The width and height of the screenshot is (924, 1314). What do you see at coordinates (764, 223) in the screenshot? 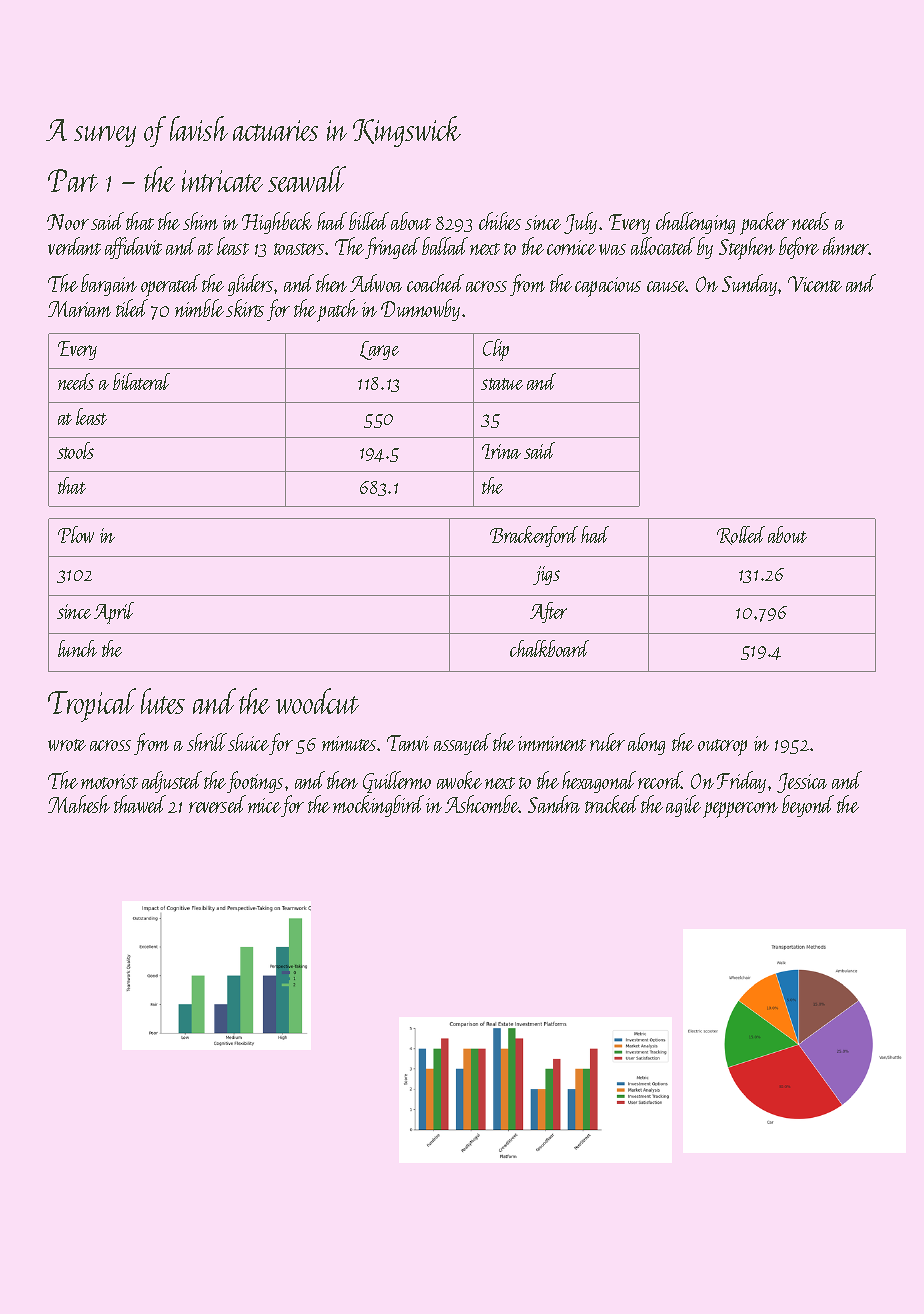
I see `packer` at bounding box center [764, 223].
